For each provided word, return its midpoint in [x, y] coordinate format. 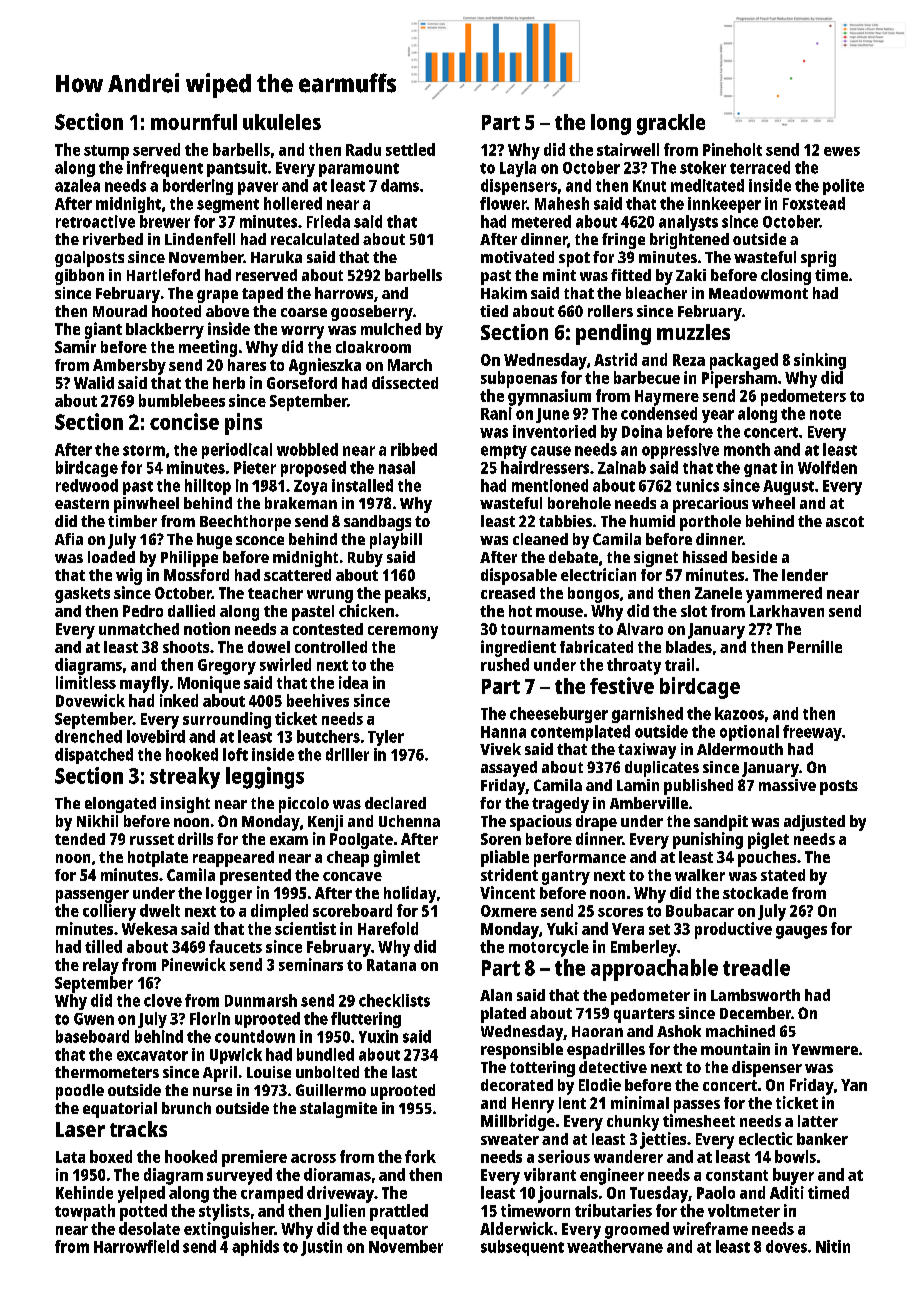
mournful [194, 122]
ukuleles [282, 122]
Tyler [386, 738]
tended [80, 839]
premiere [254, 1158]
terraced [760, 167]
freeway [812, 733]
